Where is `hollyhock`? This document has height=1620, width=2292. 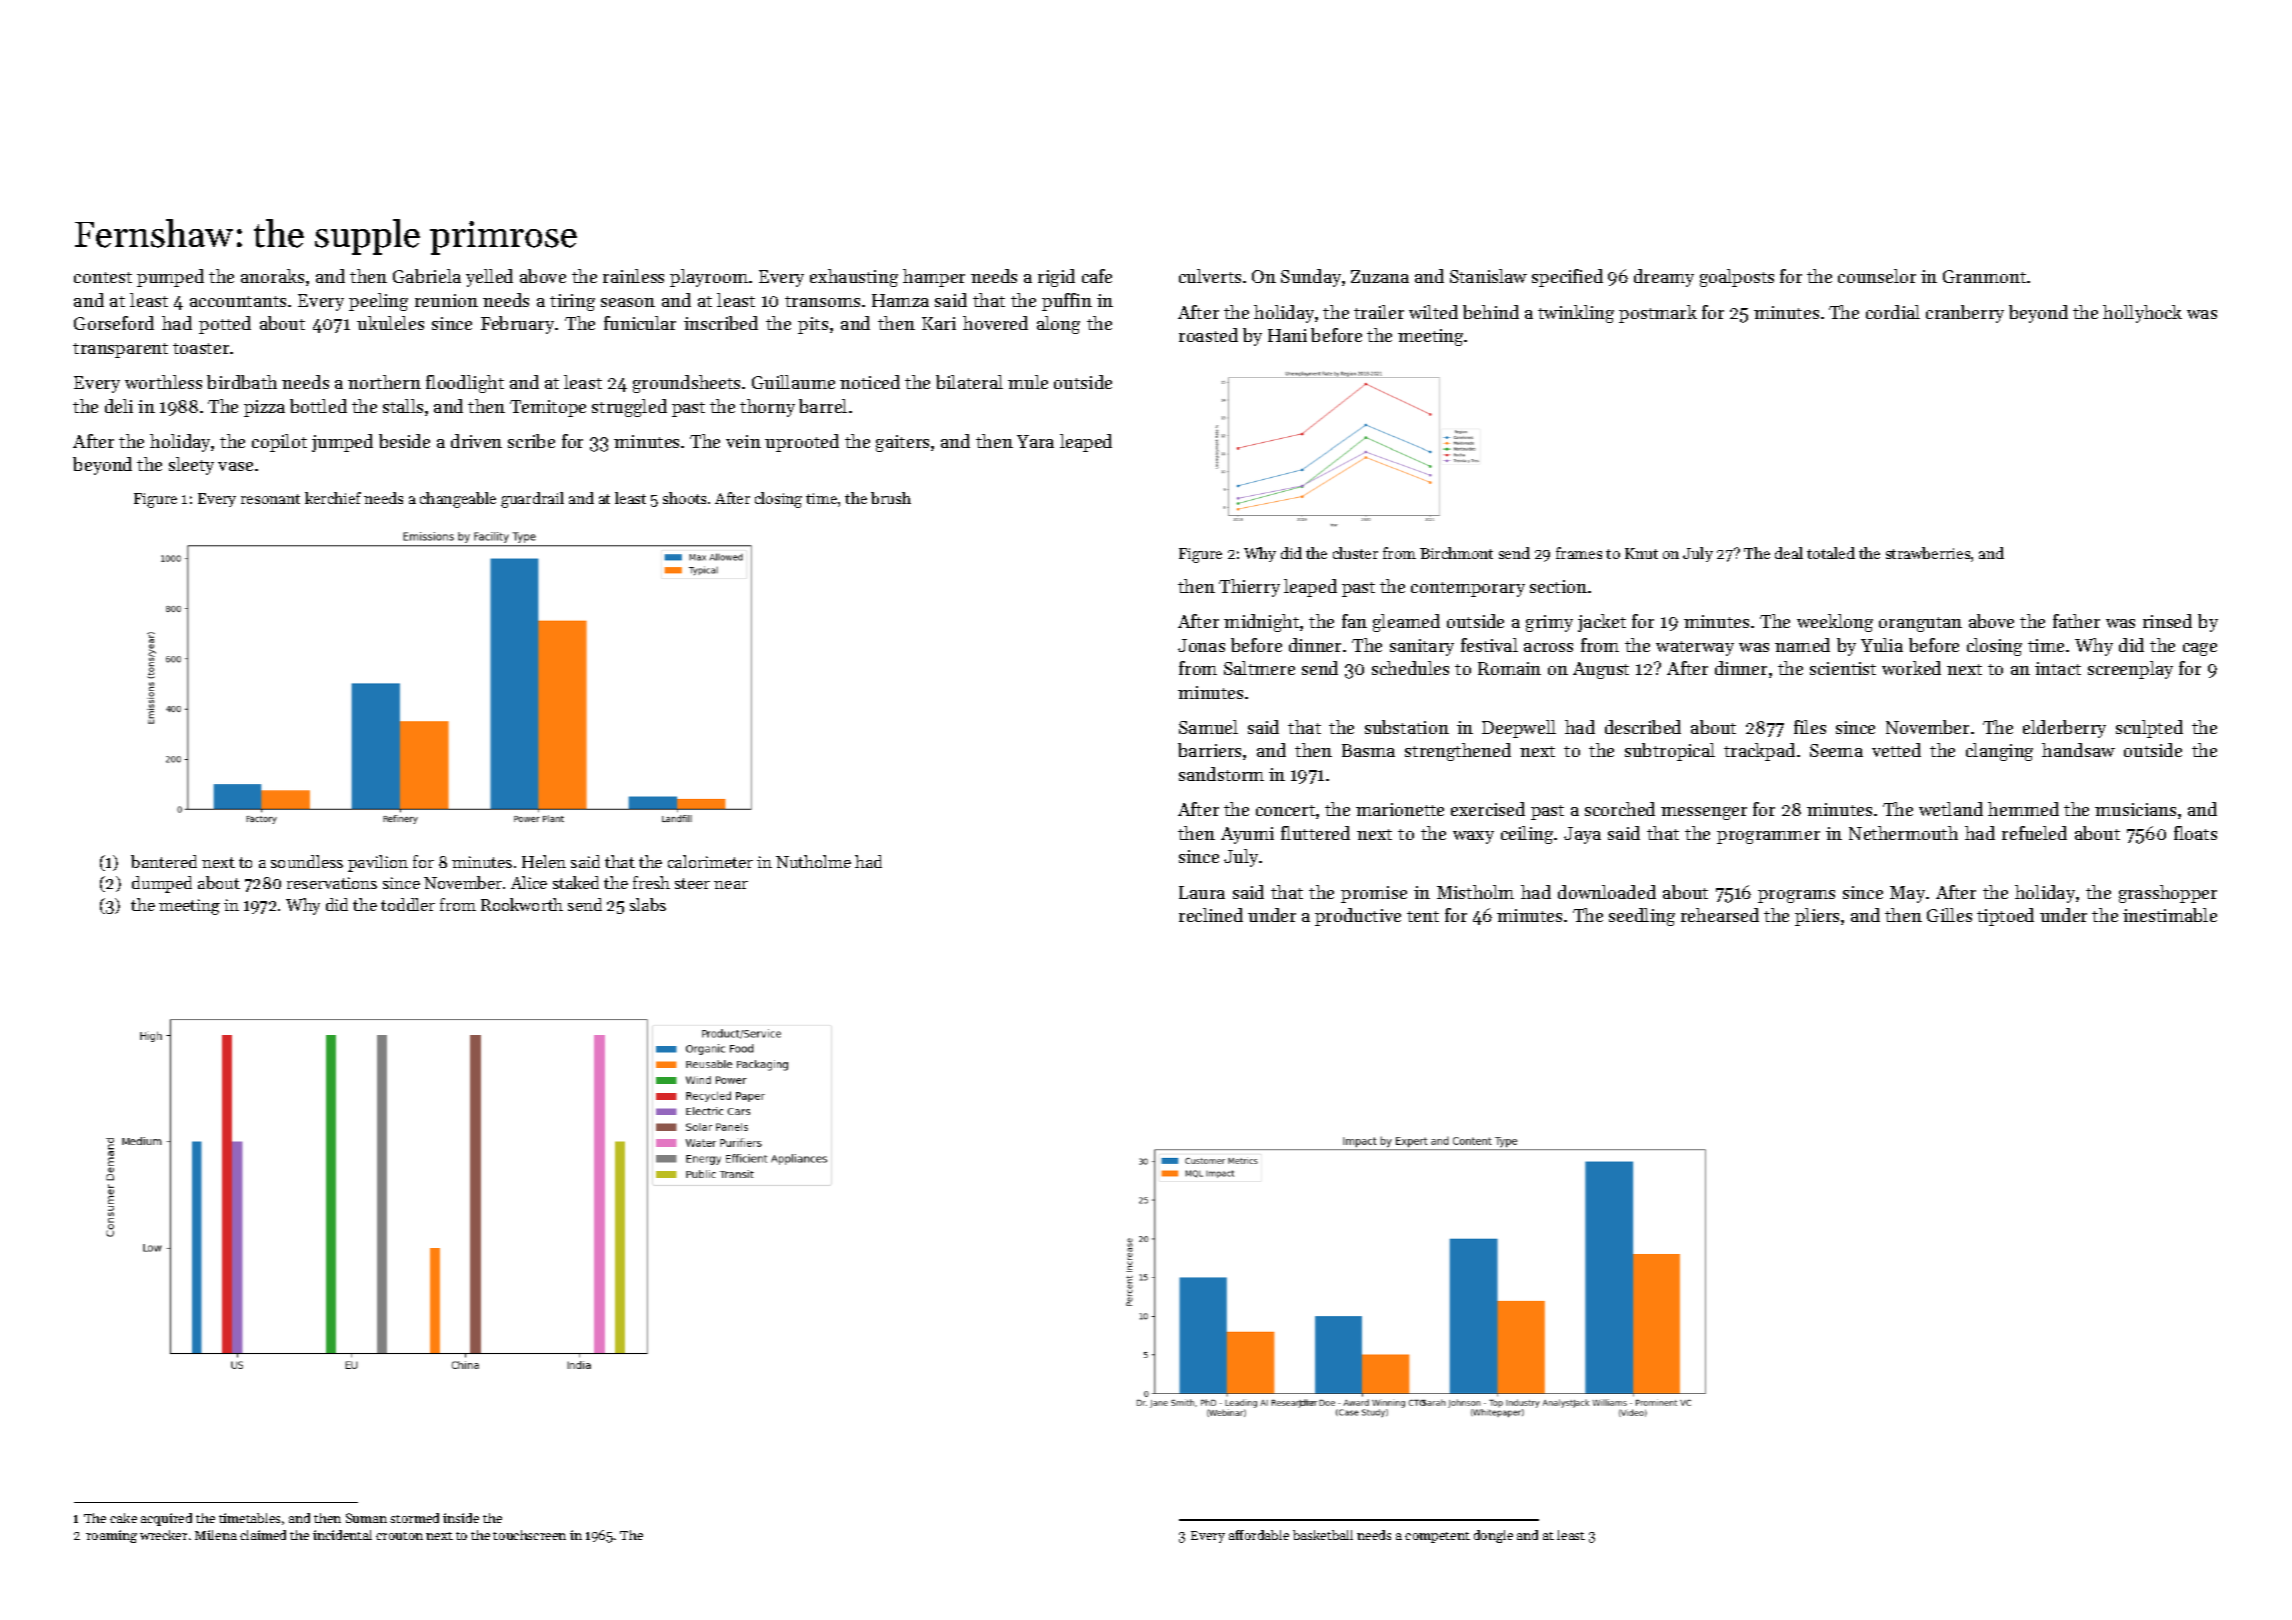
hollyhock is located at coordinates (2142, 314).
